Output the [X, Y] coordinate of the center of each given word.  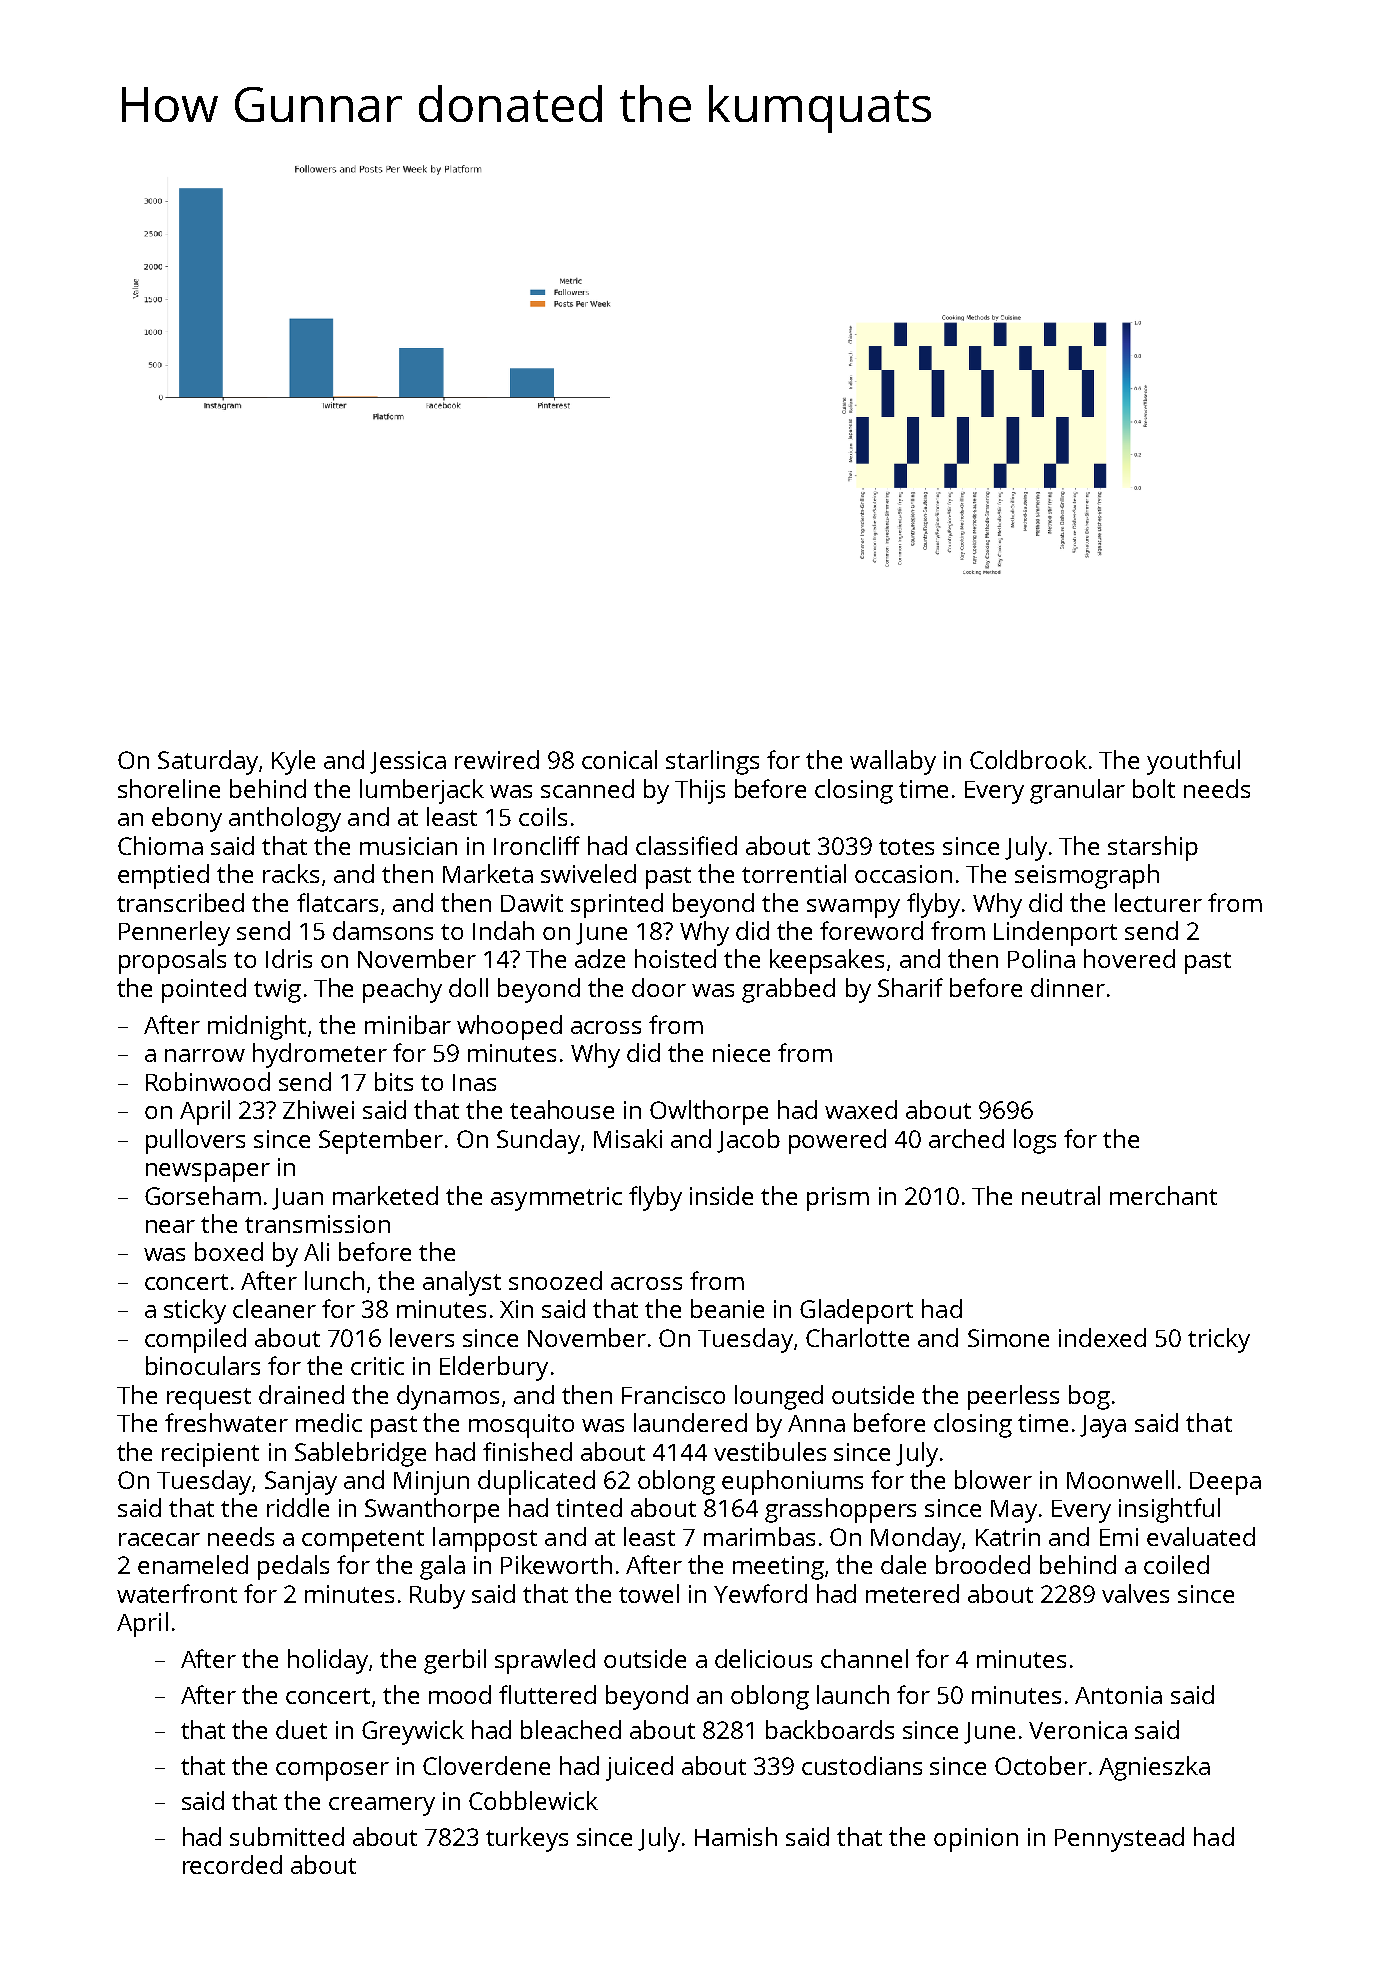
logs [1035, 1141]
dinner [1068, 987]
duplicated [536, 1482]
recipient [210, 1455]
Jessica [408, 762]
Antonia [1118, 1695]
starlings [712, 762]
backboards [830, 1729]
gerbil [455, 1661]
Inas [474, 1082]
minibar [408, 1024]
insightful [1169, 1510]
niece [741, 1053]
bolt [1154, 788]
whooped [509, 1027]
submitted [287, 1836]
